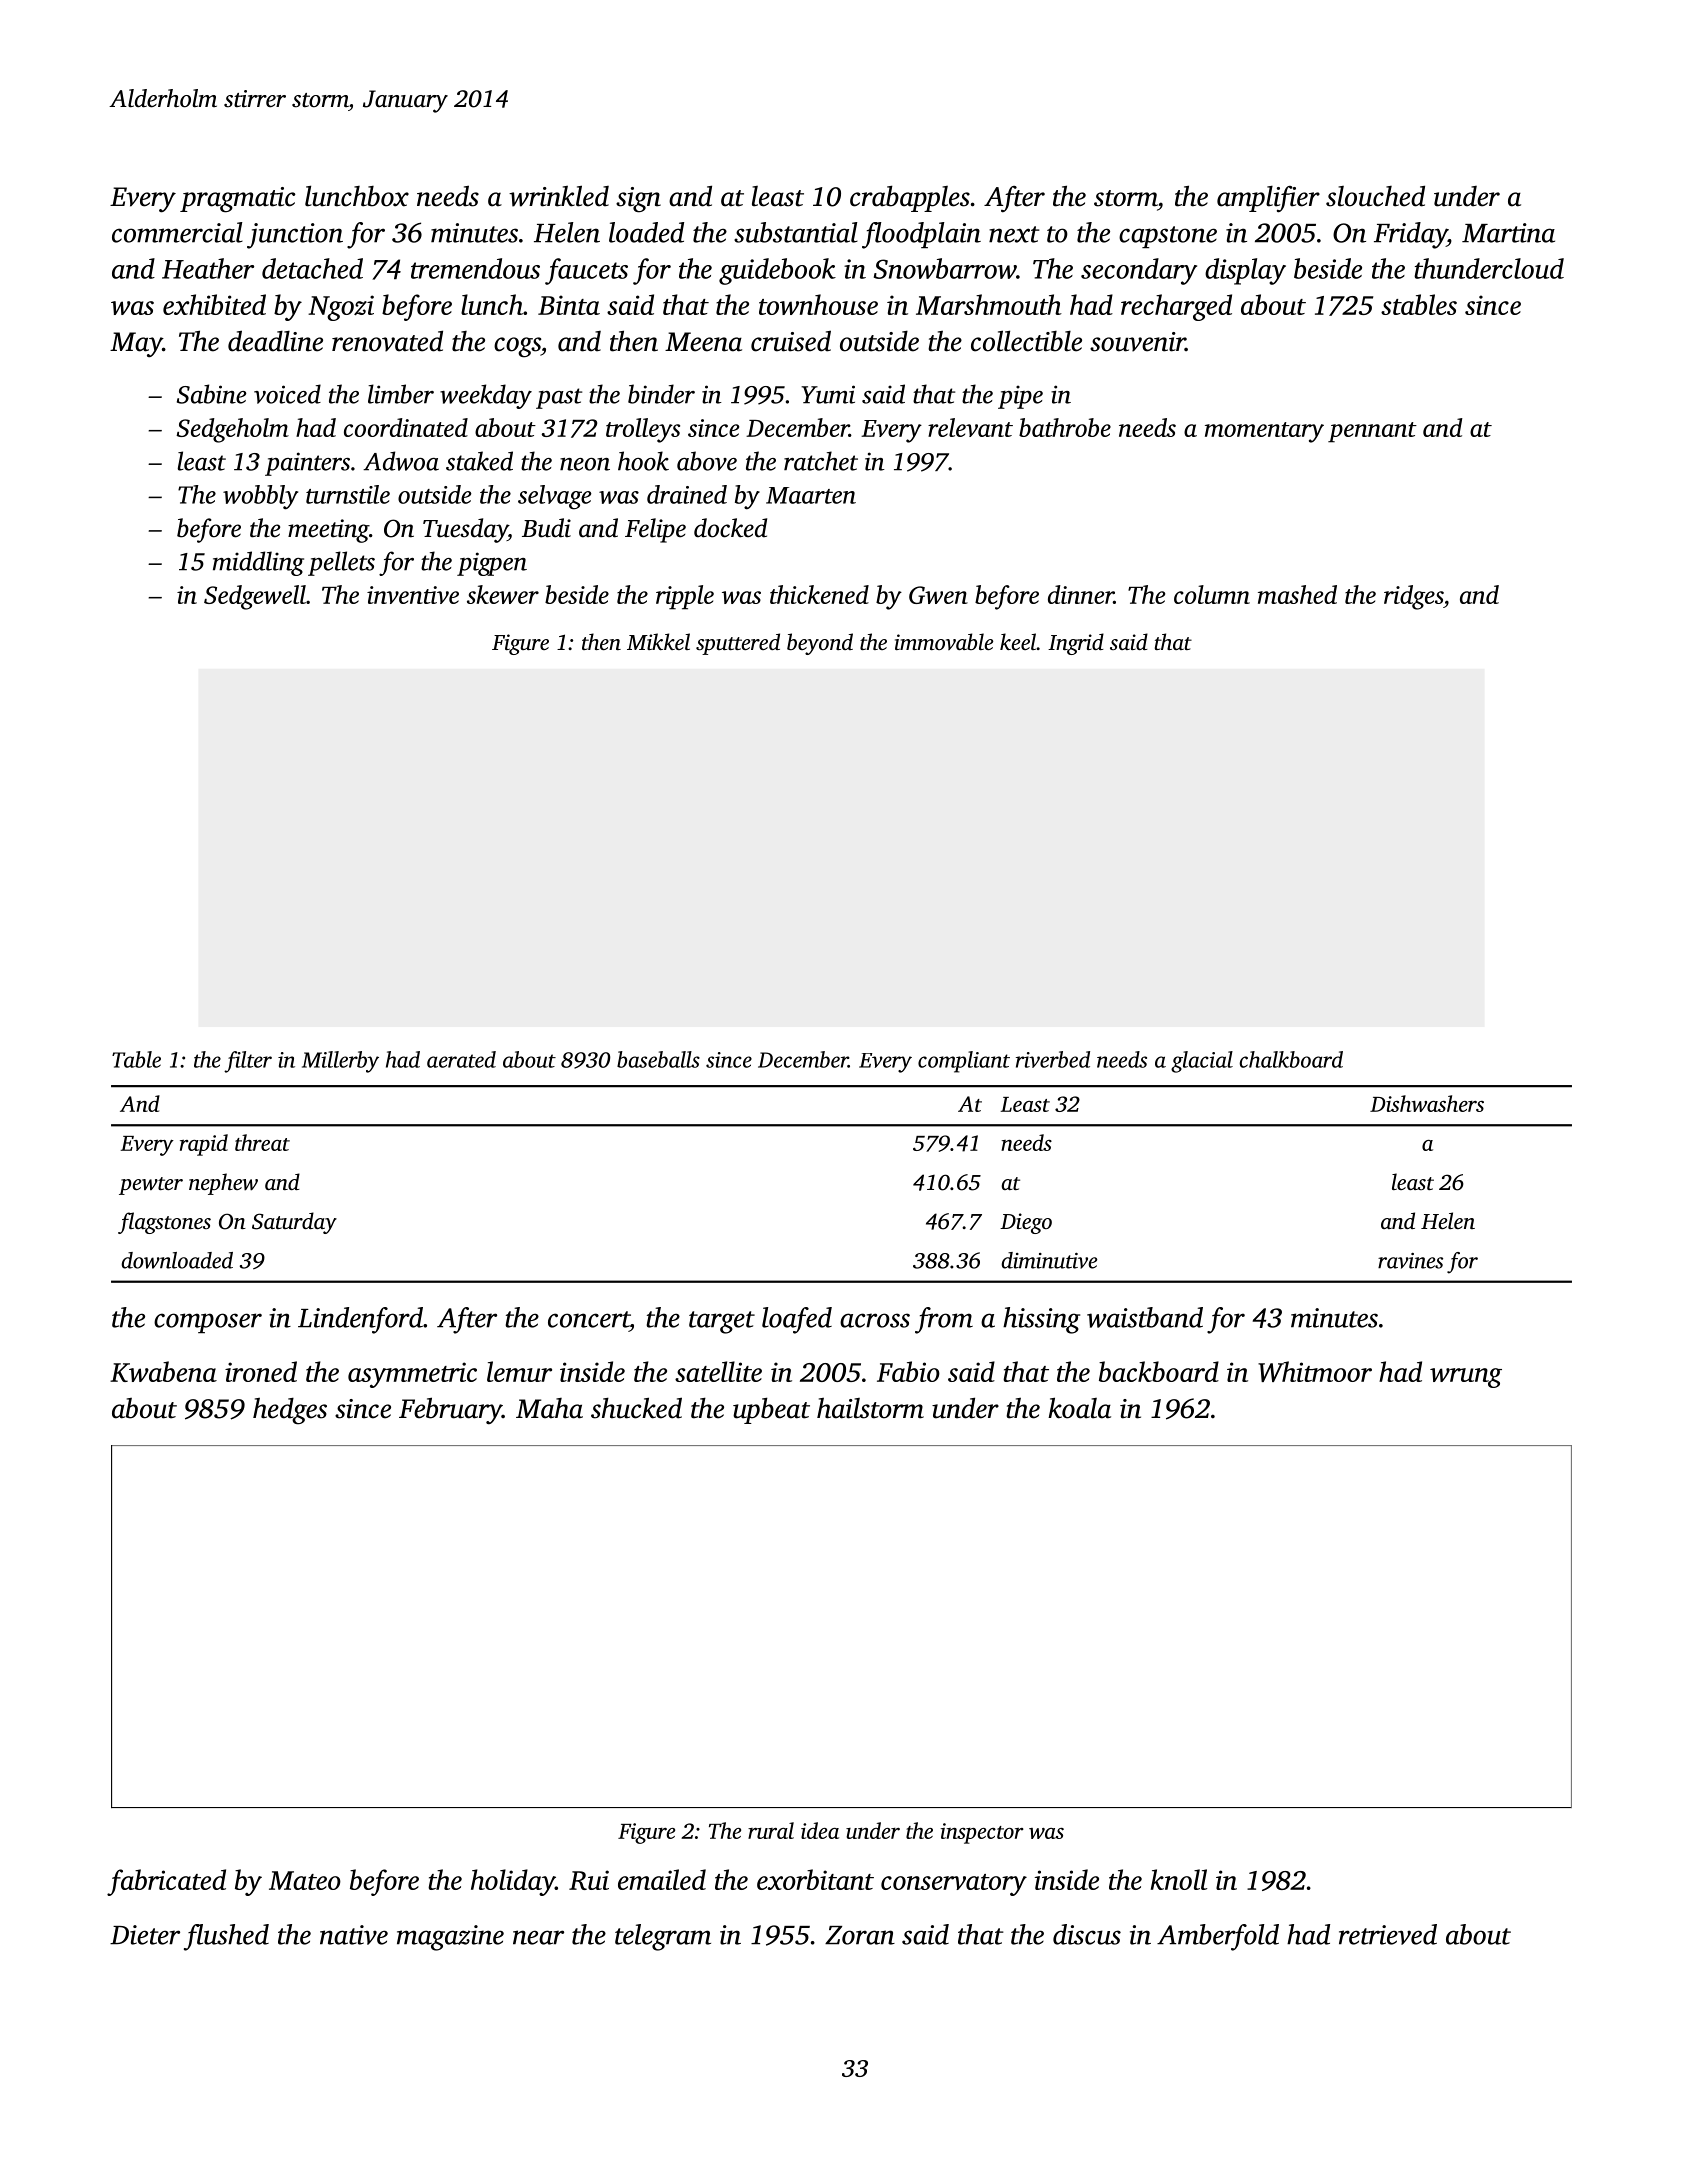 The height and width of the screenshot is (2178, 1683). Describe the element at coordinates (232, 430) in the screenshot. I see `Sedgeholm` at that location.
